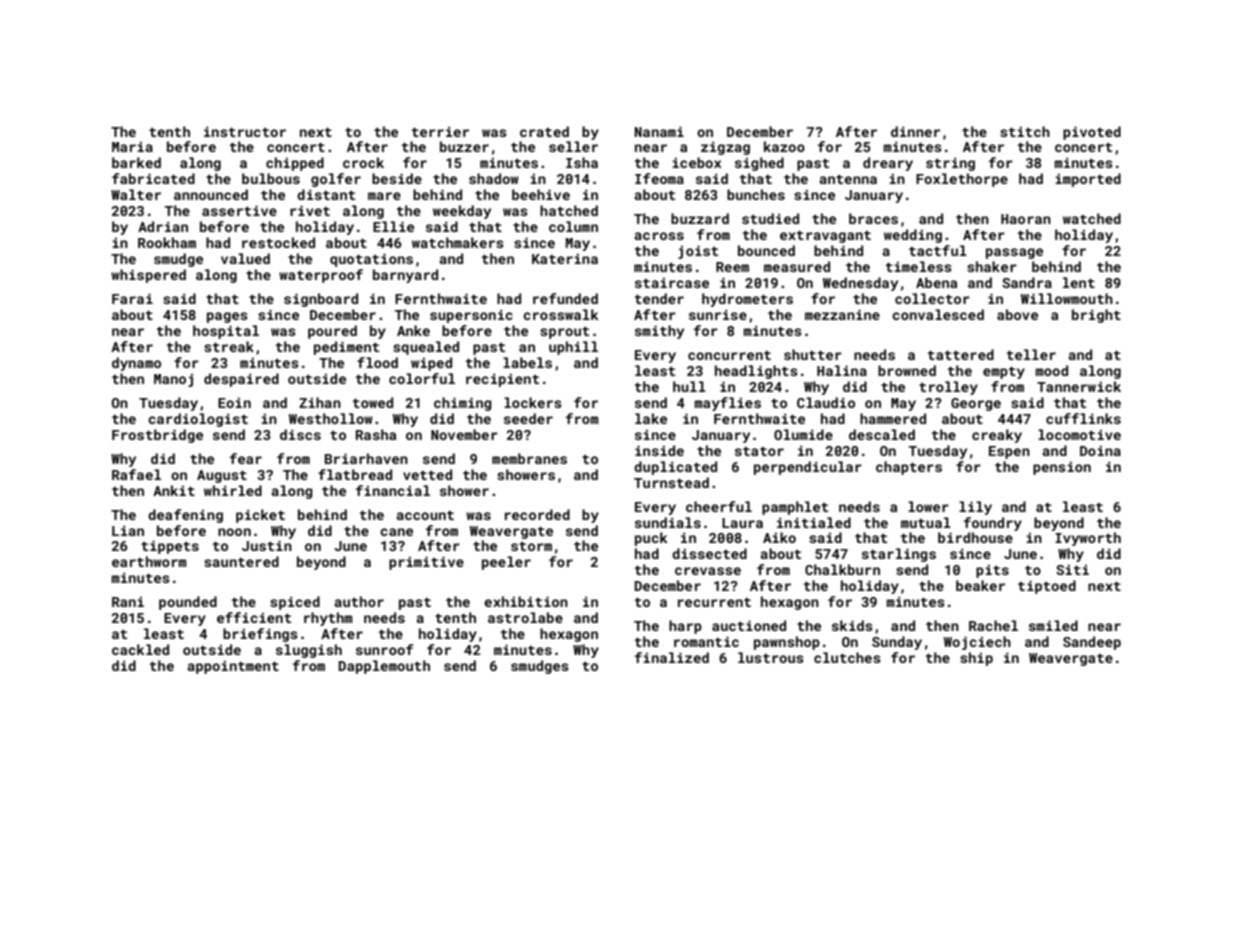 The height and width of the screenshot is (952, 1233). I want to click on earthworm, so click(149, 561).
